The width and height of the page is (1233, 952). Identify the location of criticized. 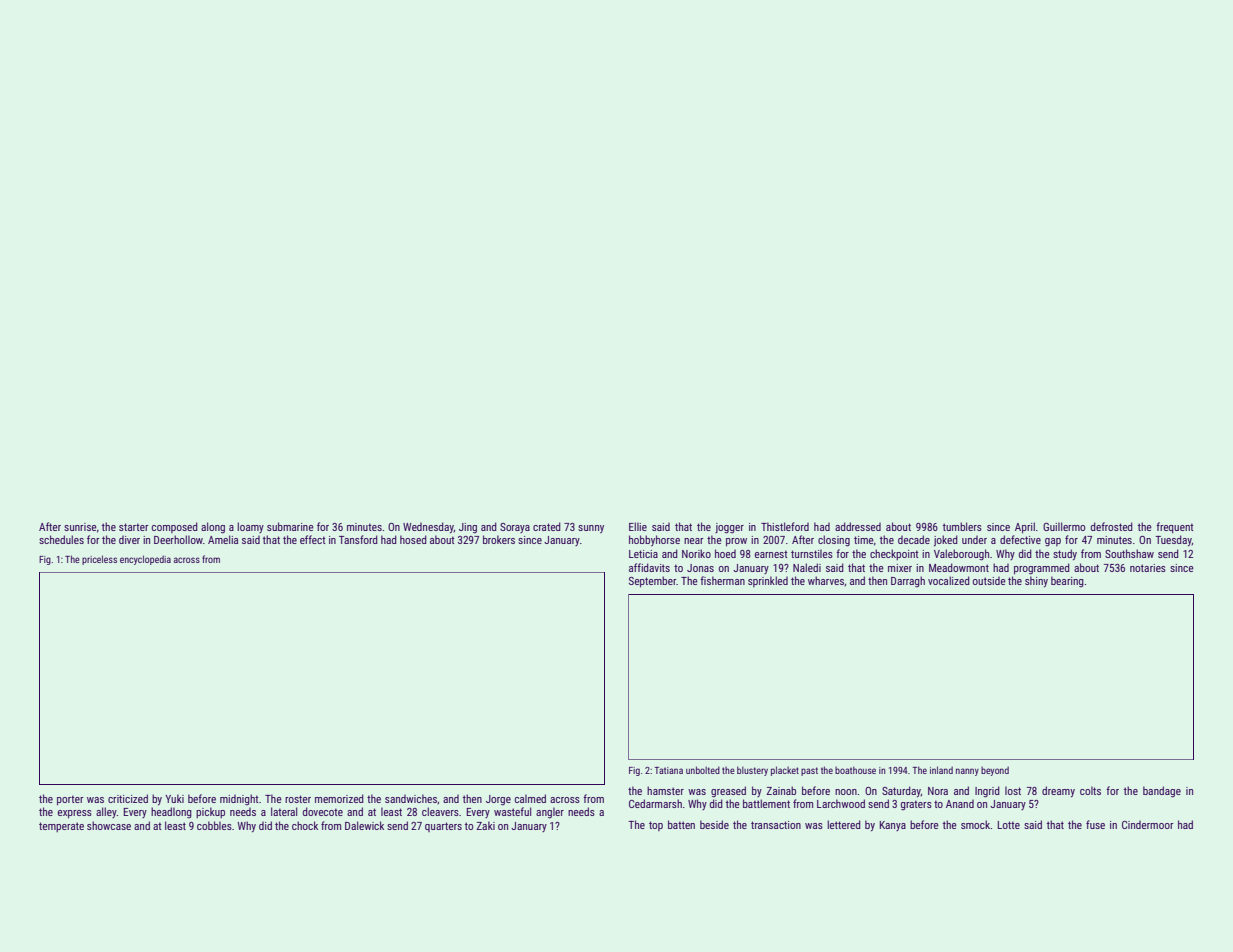
(128, 798).
